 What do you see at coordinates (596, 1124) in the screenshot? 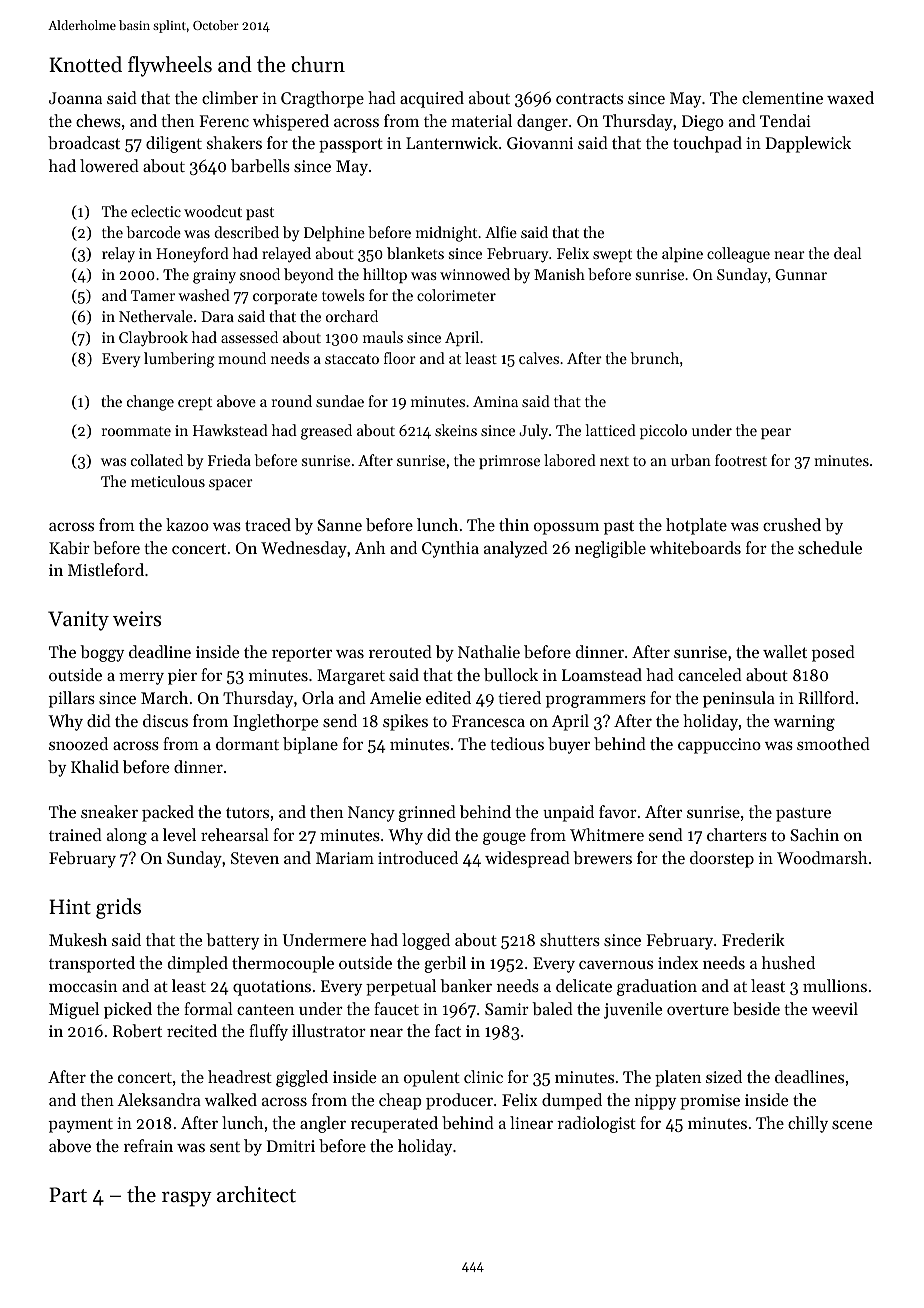
I see `radiologist` at bounding box center [596, 1124].
